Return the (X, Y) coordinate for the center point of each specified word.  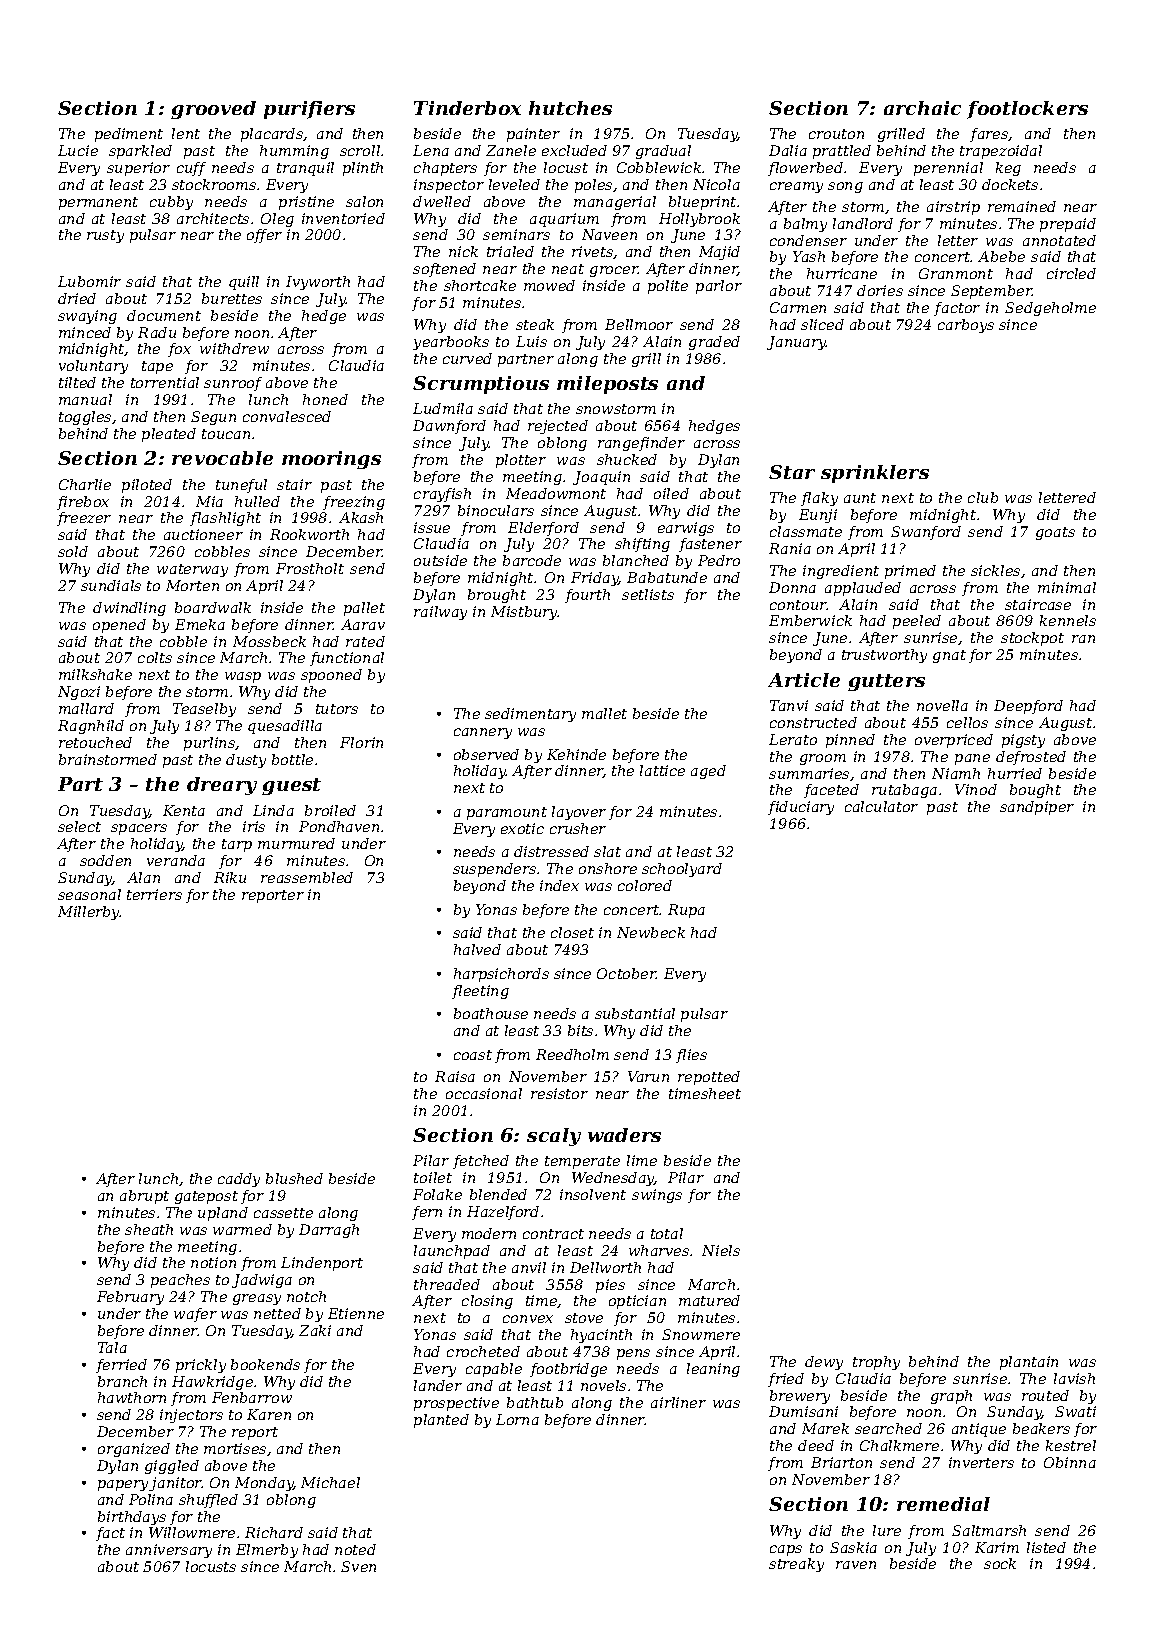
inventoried (343, 218)
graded (714, 343)
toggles (85, 418)
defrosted (1031, 758)
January (797, 343)
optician (637, 1302)
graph (951, 1397)
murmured (296, 843)
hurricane (842, 273)
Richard (274, 1532)
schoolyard (682, 870)
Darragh (329, 1231)
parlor (719, 287)
